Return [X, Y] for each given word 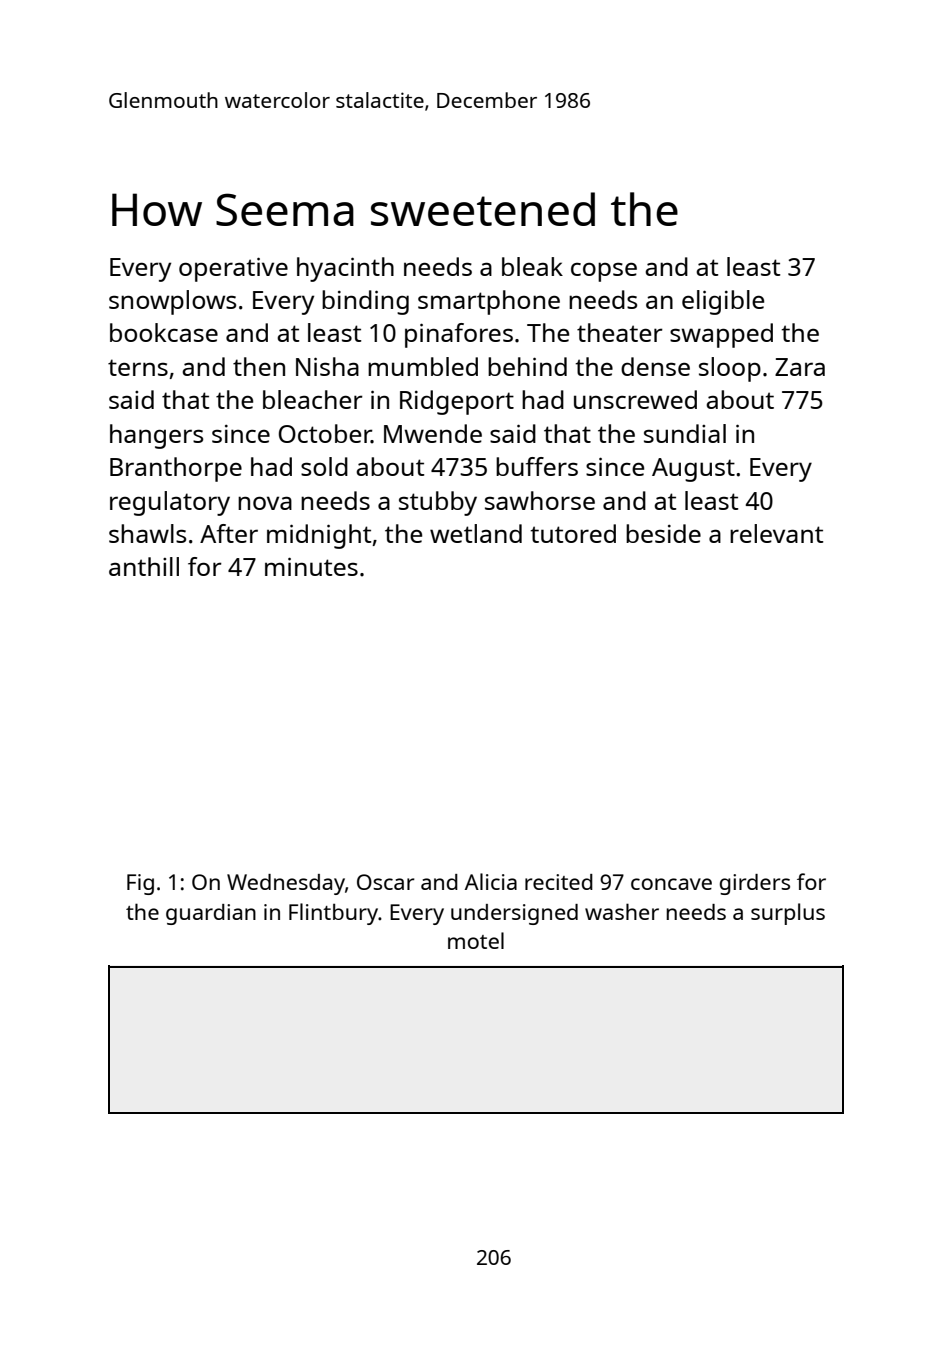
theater [620, 332]
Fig [140, 884]
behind [527, 366]
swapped [721, 335]
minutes [311, 566]
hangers [156, 436]
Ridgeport [457, 402]
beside [663, 533]
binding [365, 302]
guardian [211, 914]
